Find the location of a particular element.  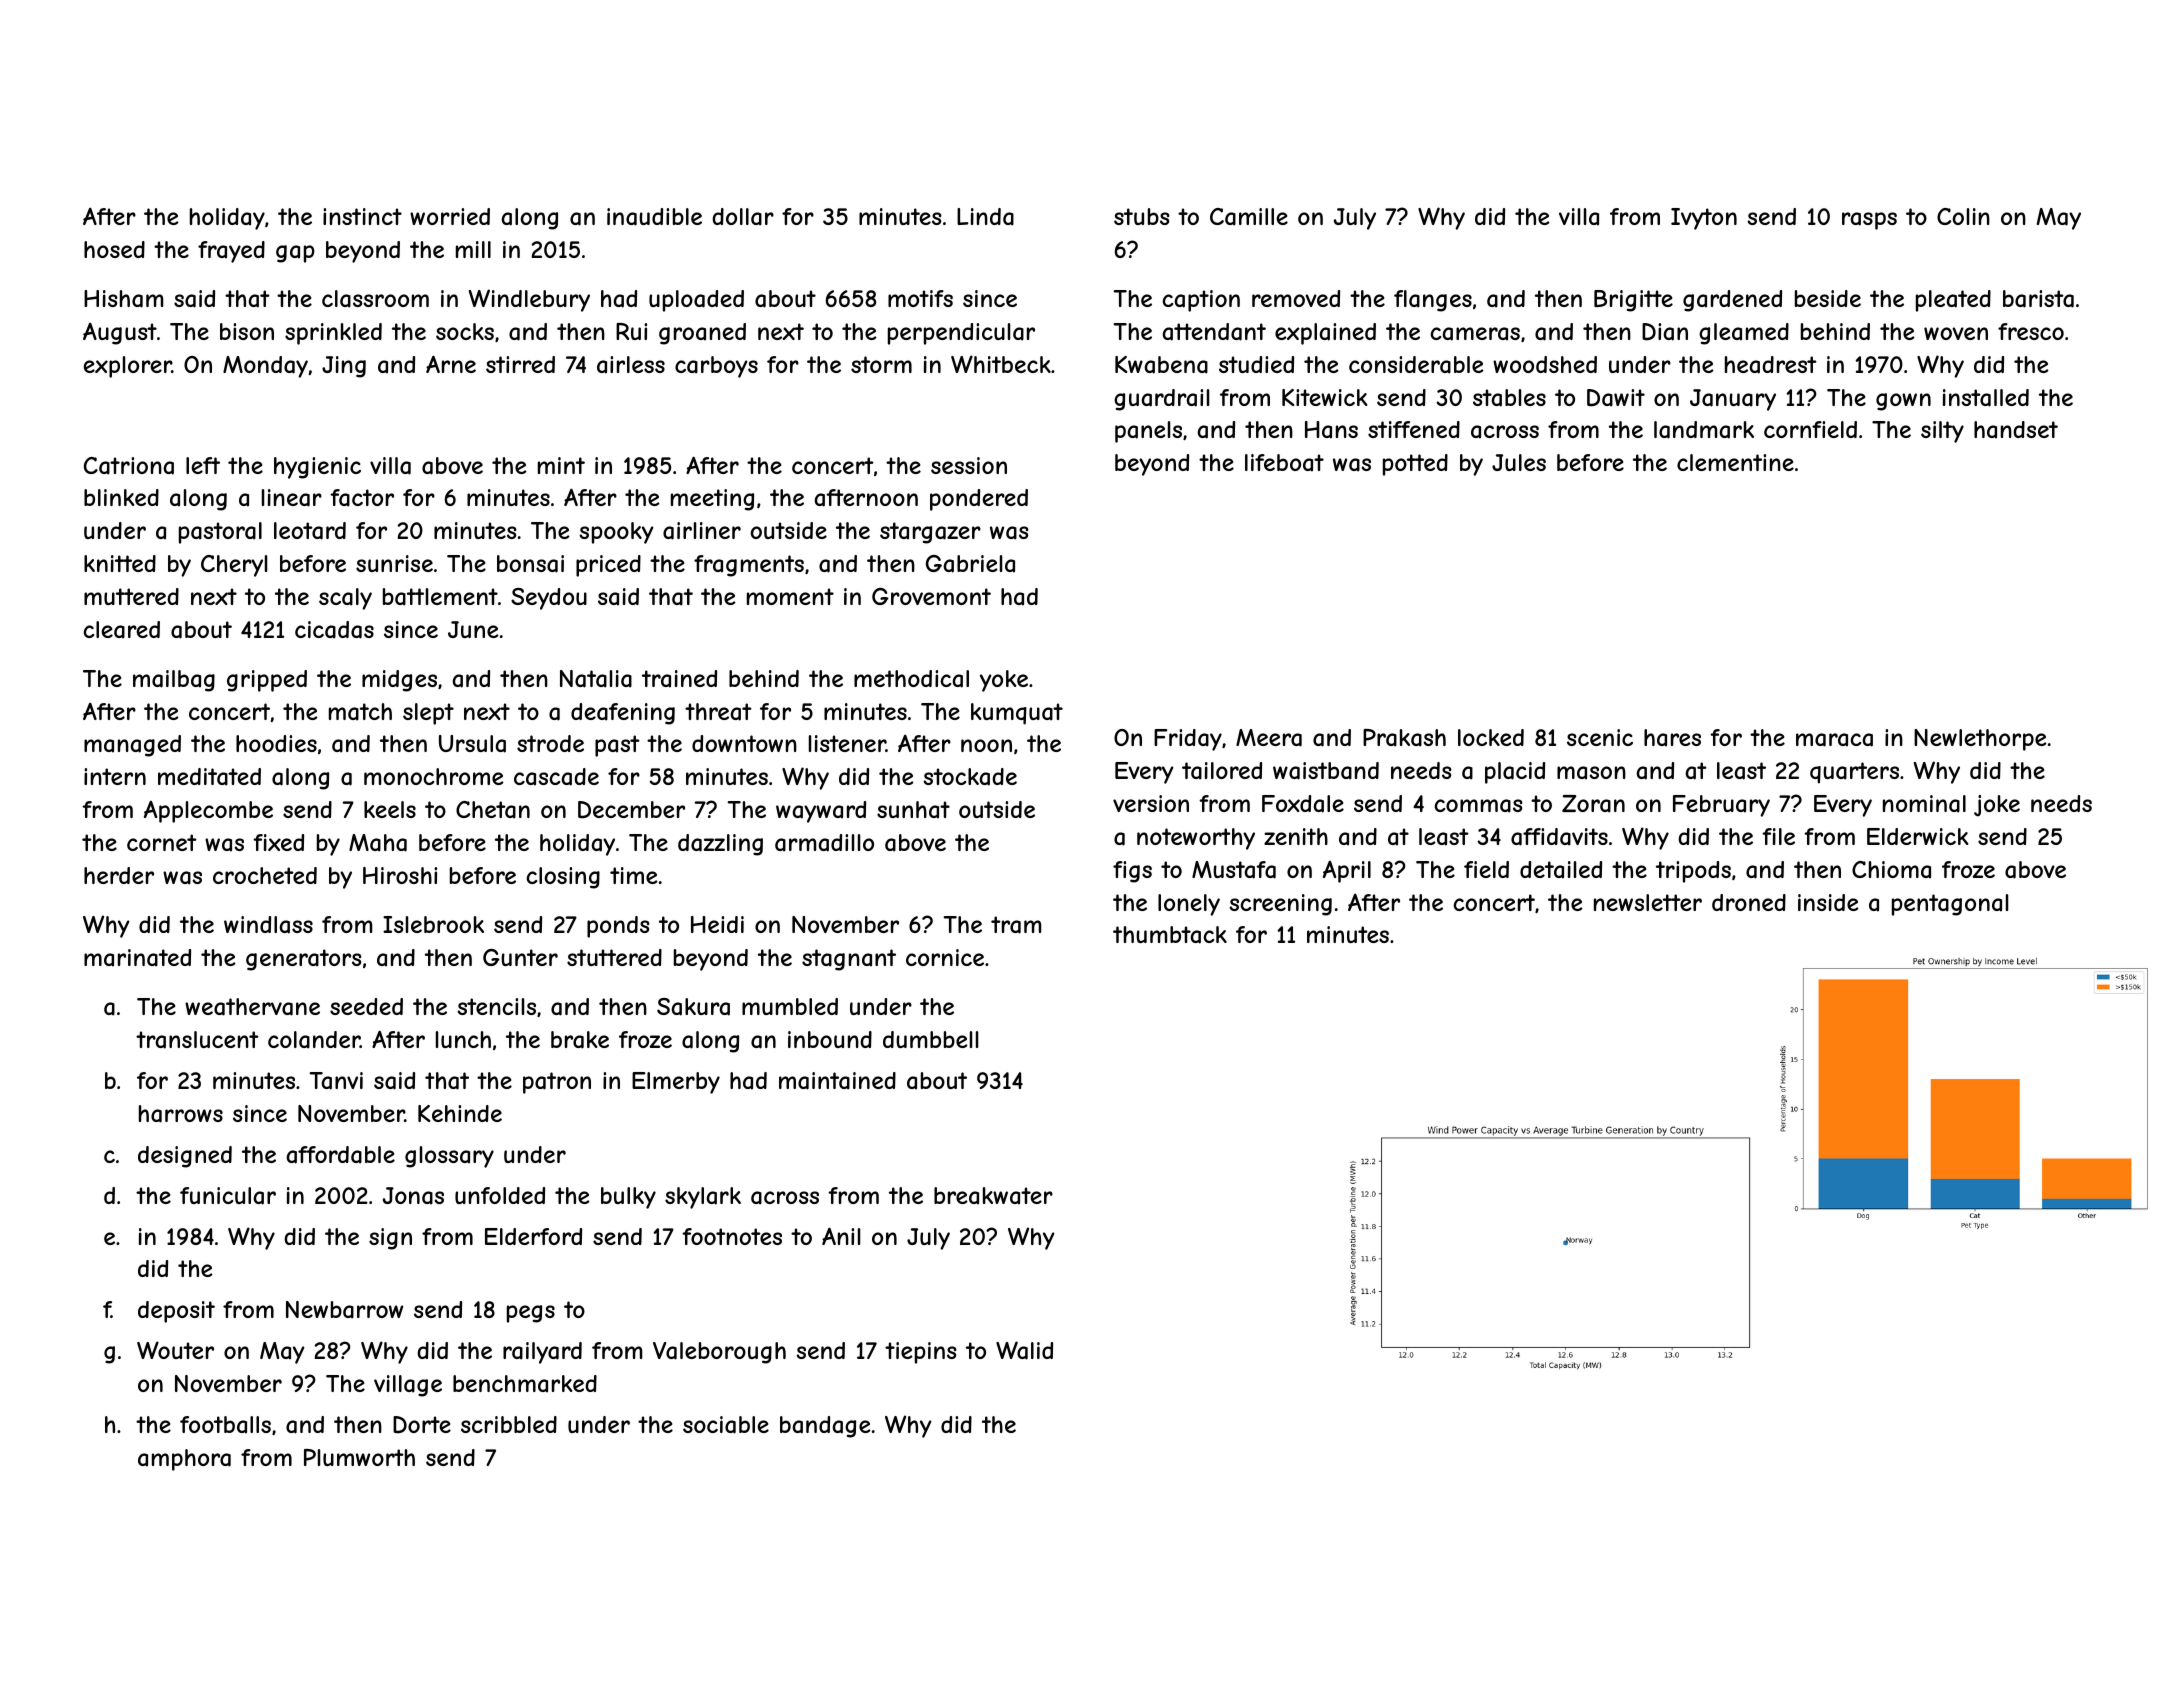

Newlethorpe is located at coordinates (1980, 740).
